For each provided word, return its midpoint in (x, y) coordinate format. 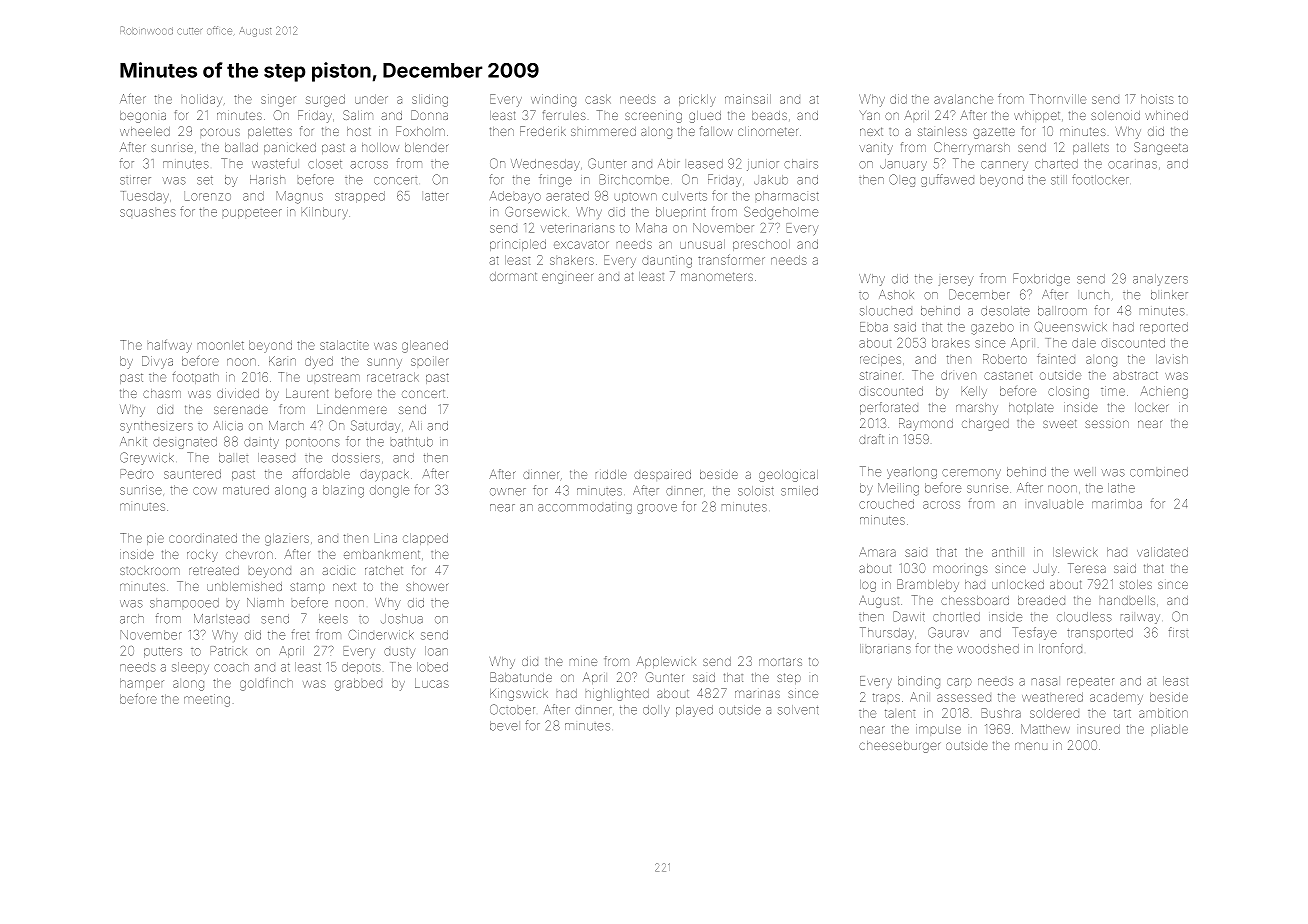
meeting (207, 700)
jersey (956, 281)
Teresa (1087, 568)
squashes (148, 213)
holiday (202, 100)
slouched (886, 311)
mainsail (748, 99)
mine (583, 662)
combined (1159, 472)
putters (163, 652)
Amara (877, 552)
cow (205, 491)
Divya (157, 362)
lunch (1095, 295)
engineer (567, 278)
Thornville (1058, 99)
